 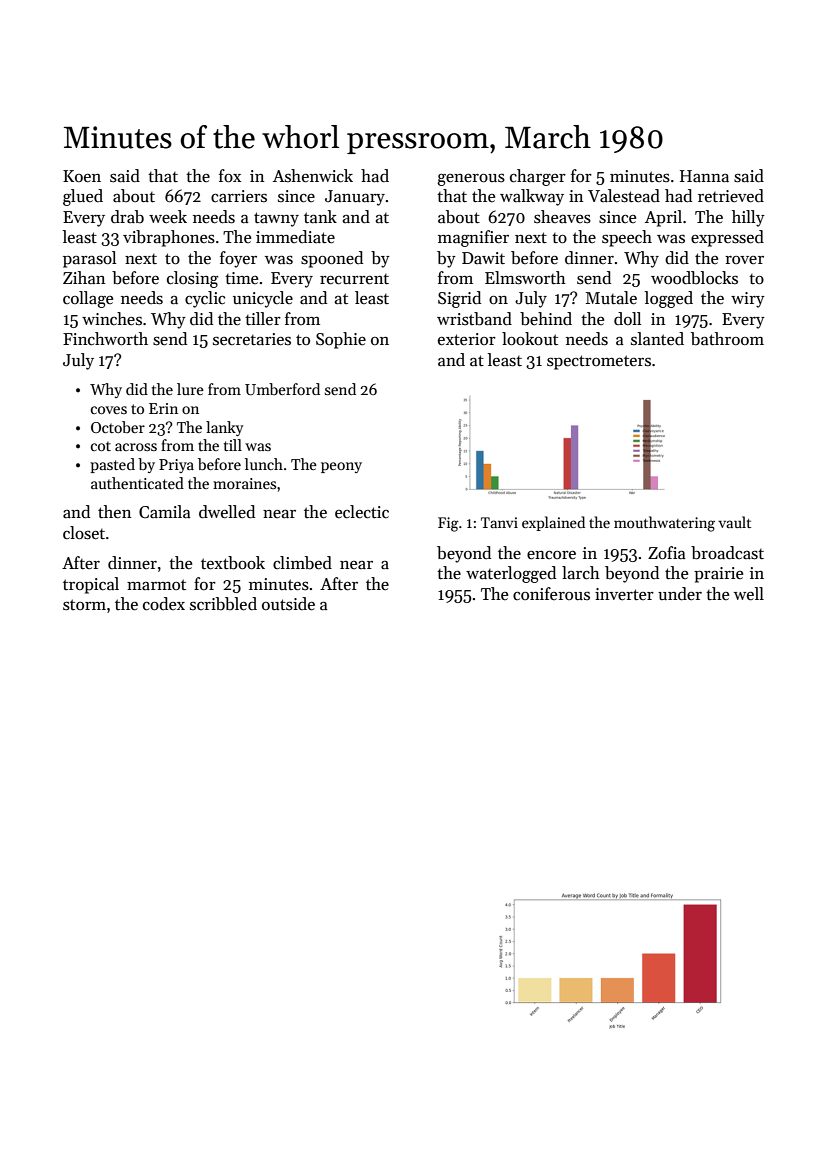 I want to click on peony, so click(x=341, y=467).
